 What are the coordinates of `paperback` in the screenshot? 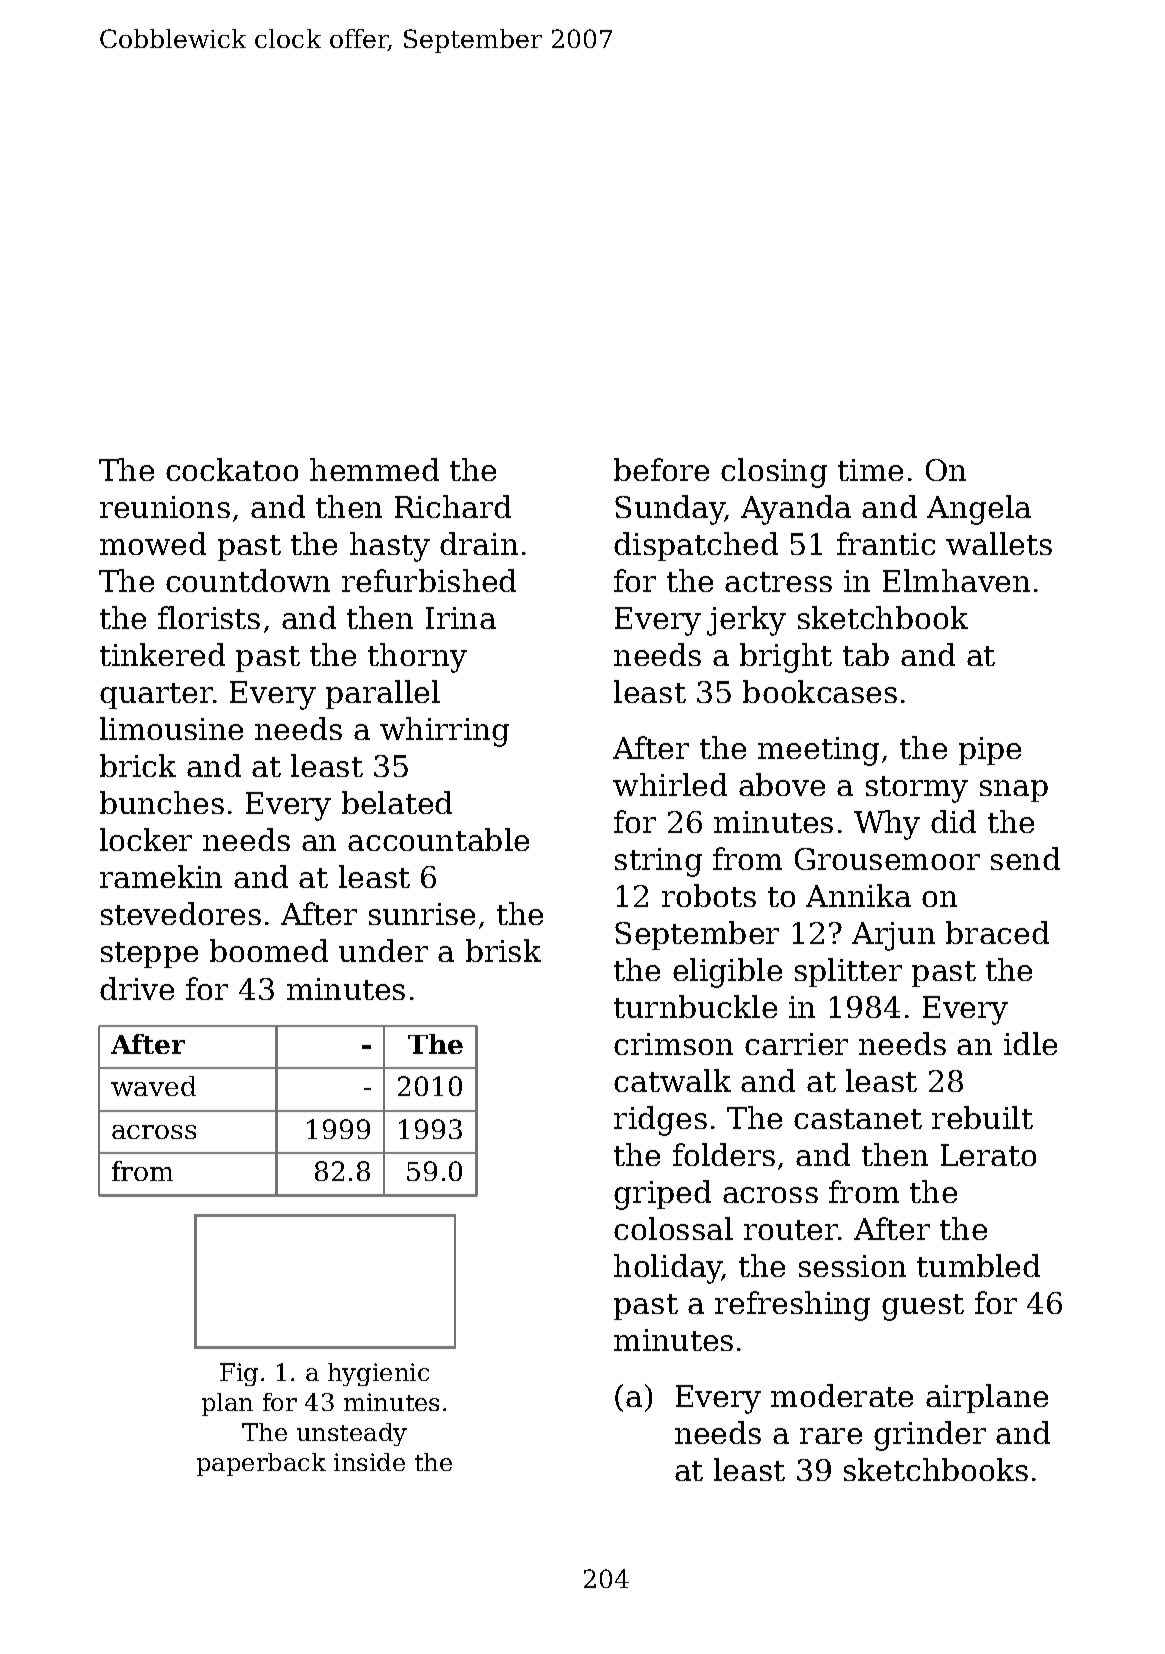 It's located at (261, 1464).
